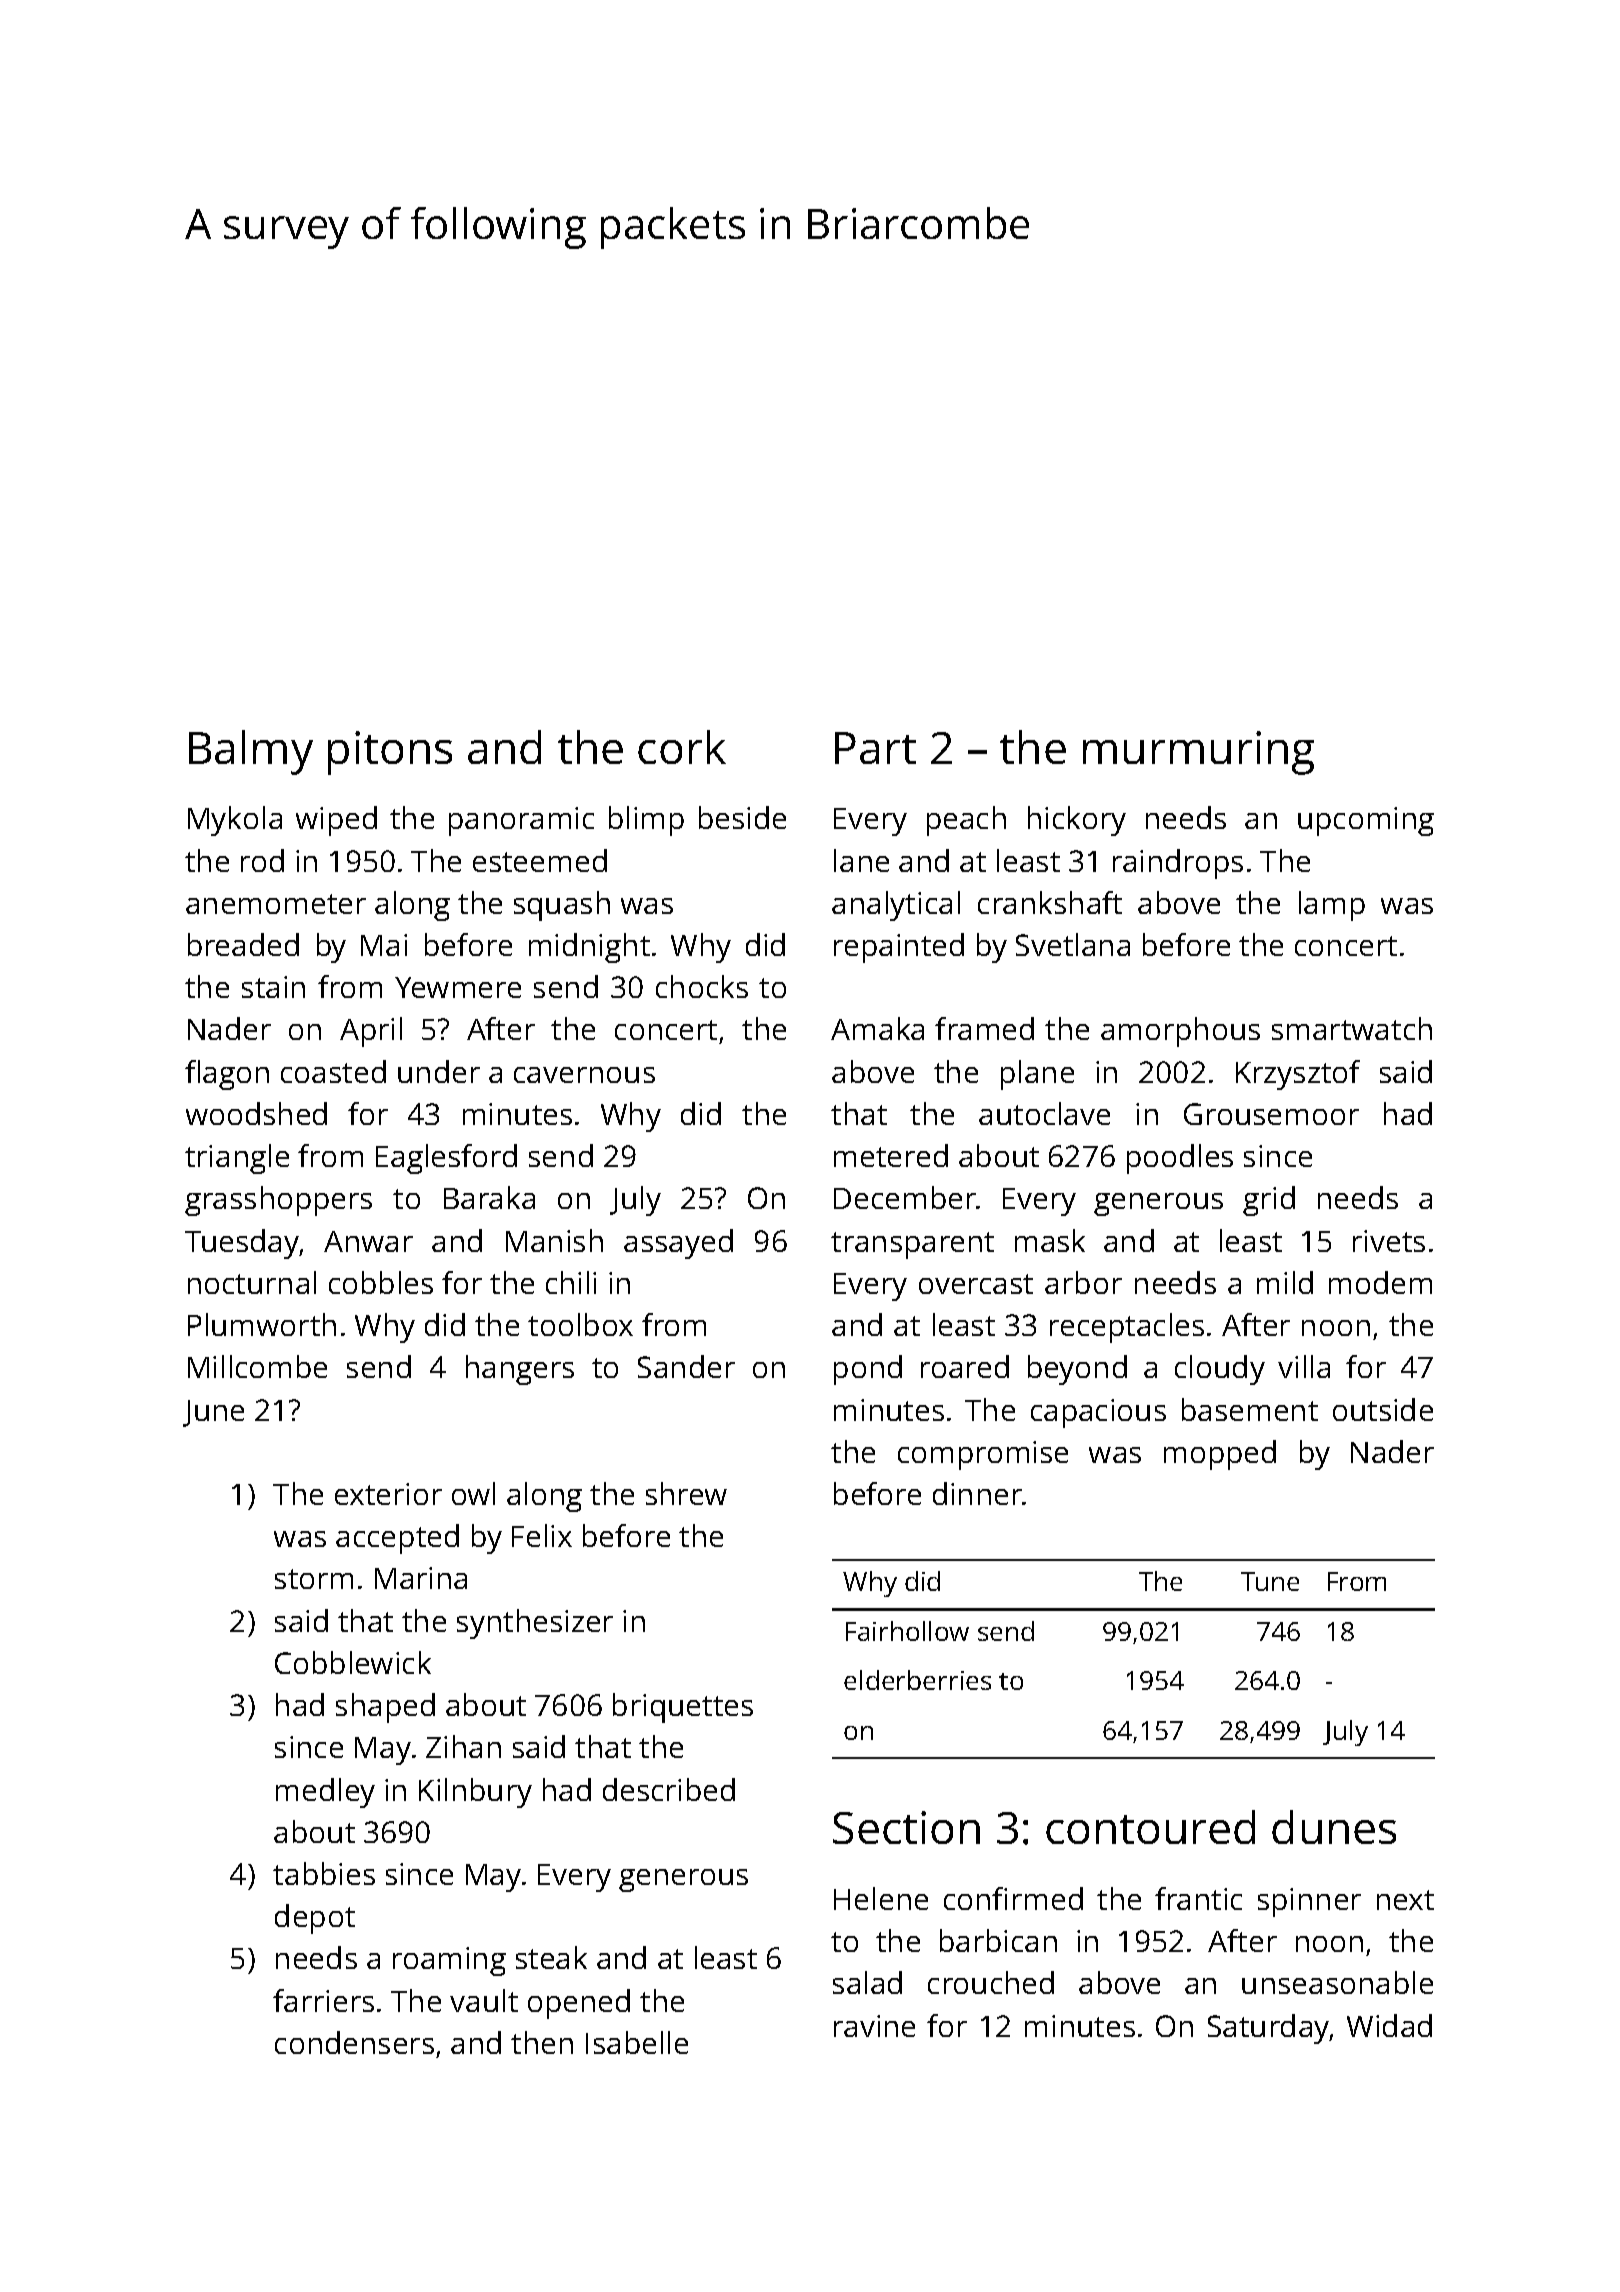 This image has width=1620, height=2292. I want to click on ravine, so click(874, 2026).
